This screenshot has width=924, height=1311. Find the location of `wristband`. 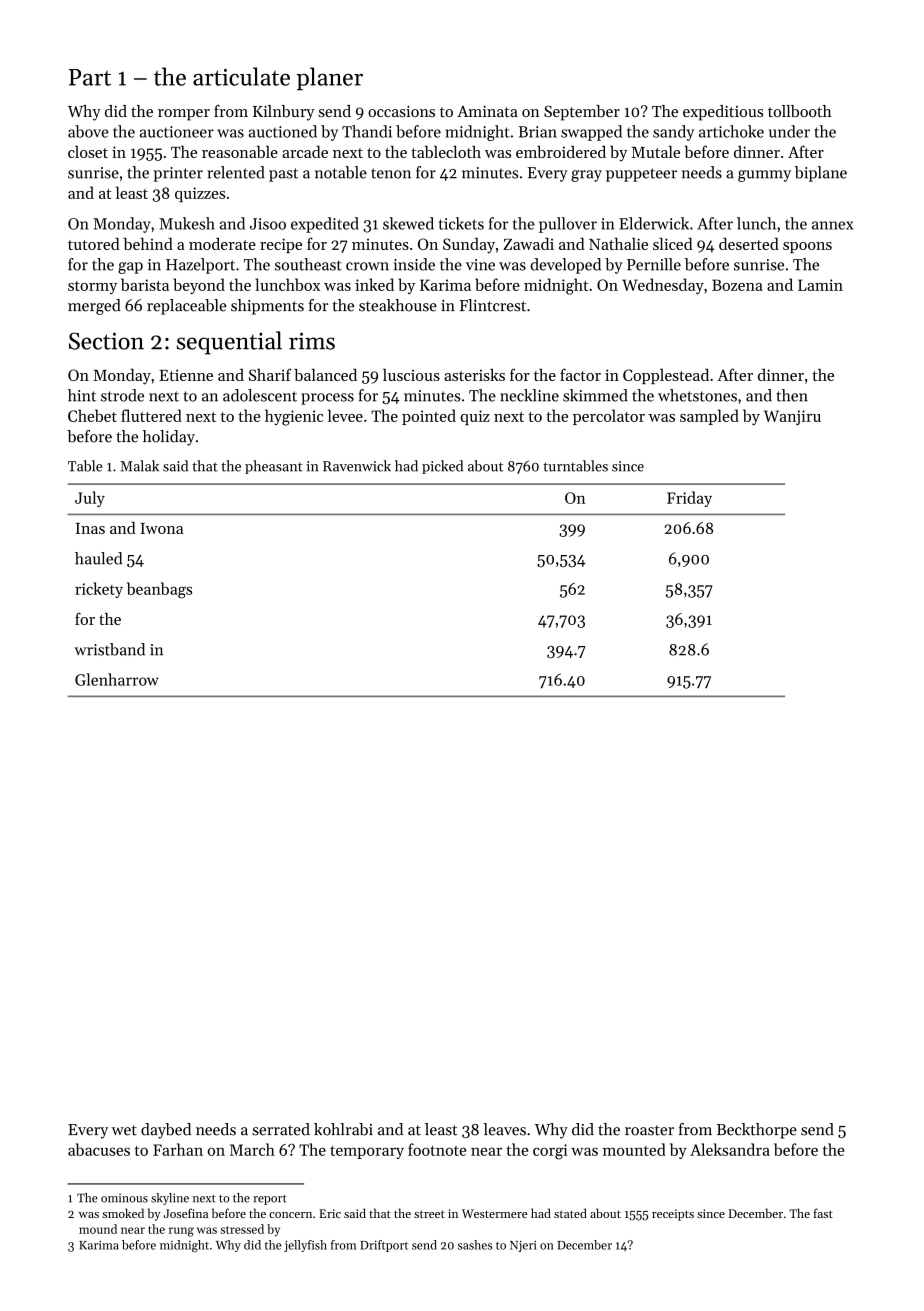

wristband is located at coordinates (110, 649).
